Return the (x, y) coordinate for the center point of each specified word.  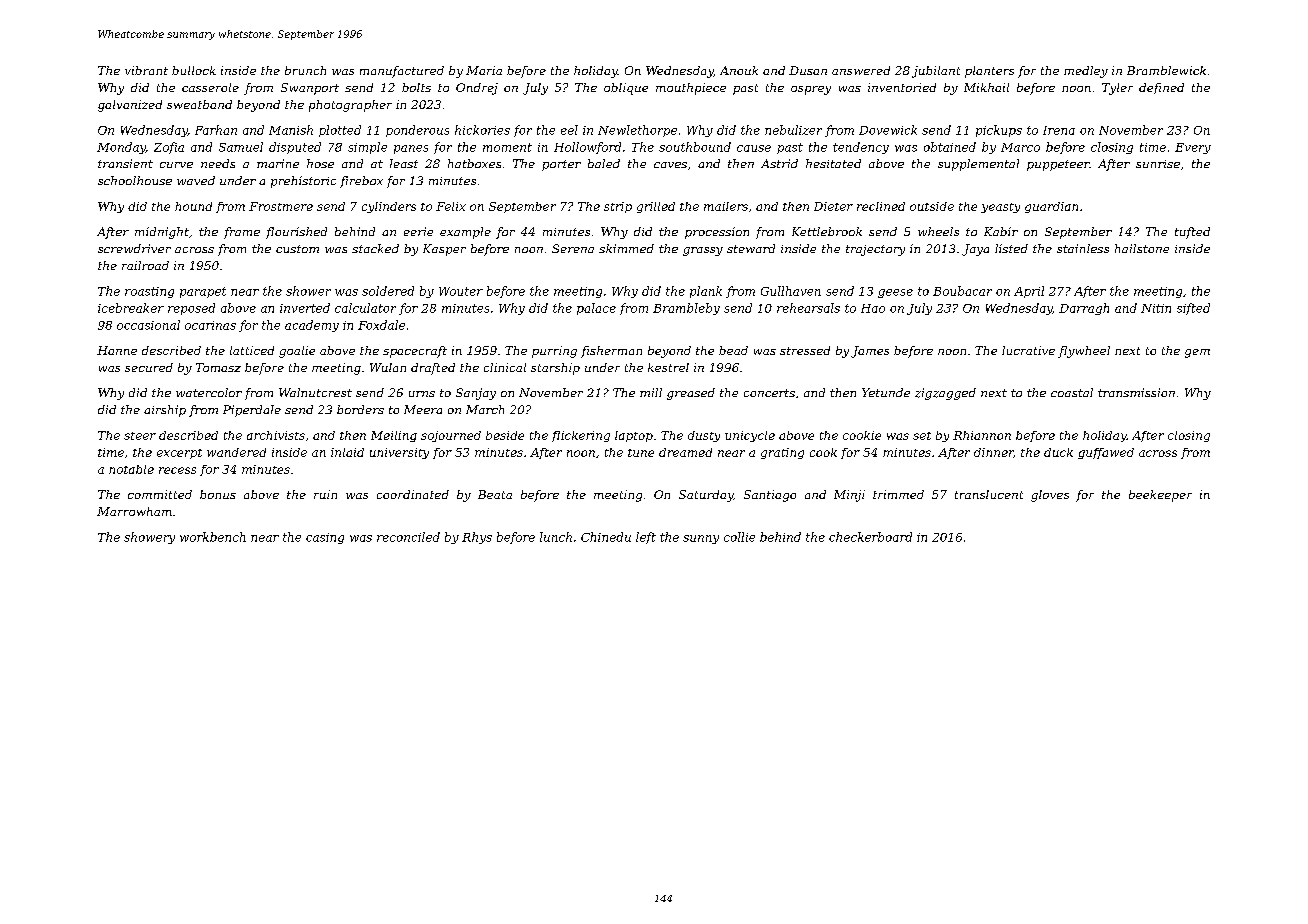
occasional (148, 325)
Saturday (706, 496)
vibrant (146, 70)
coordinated (413, 494)
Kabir (1001, 231)
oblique (626, 89)
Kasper (444, 250)
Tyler (1117, 89)
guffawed (1106, 453)
